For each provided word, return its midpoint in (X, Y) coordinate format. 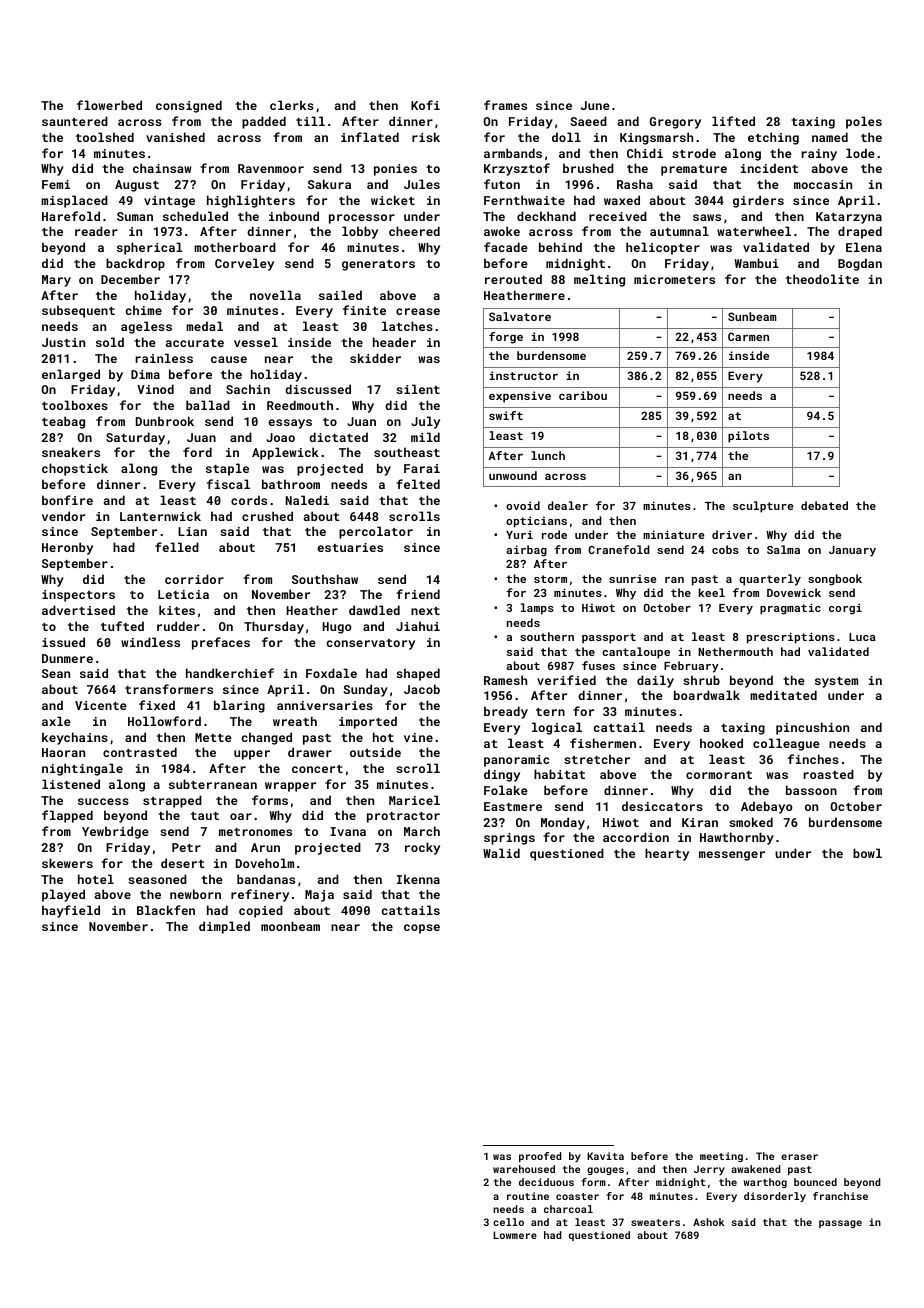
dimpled (224, 927)
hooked (721, 743)
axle (56, 721)
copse (422, 929)
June (595, 105)
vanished (175, 137)
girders (758, 201)
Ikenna (418, 879)
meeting (721, 1157)
